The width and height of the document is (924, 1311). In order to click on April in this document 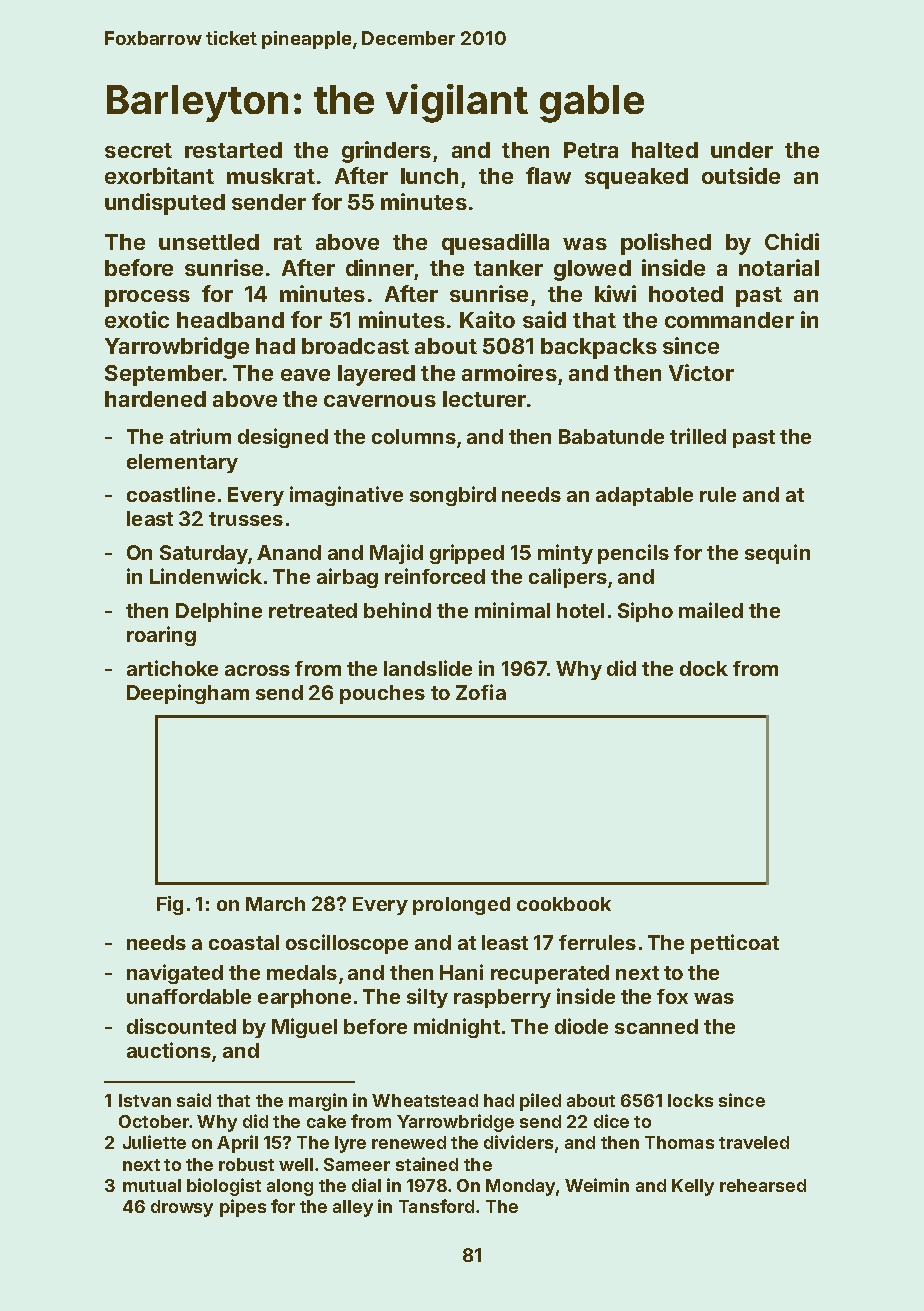, I will do `click(237, 1144)`.
